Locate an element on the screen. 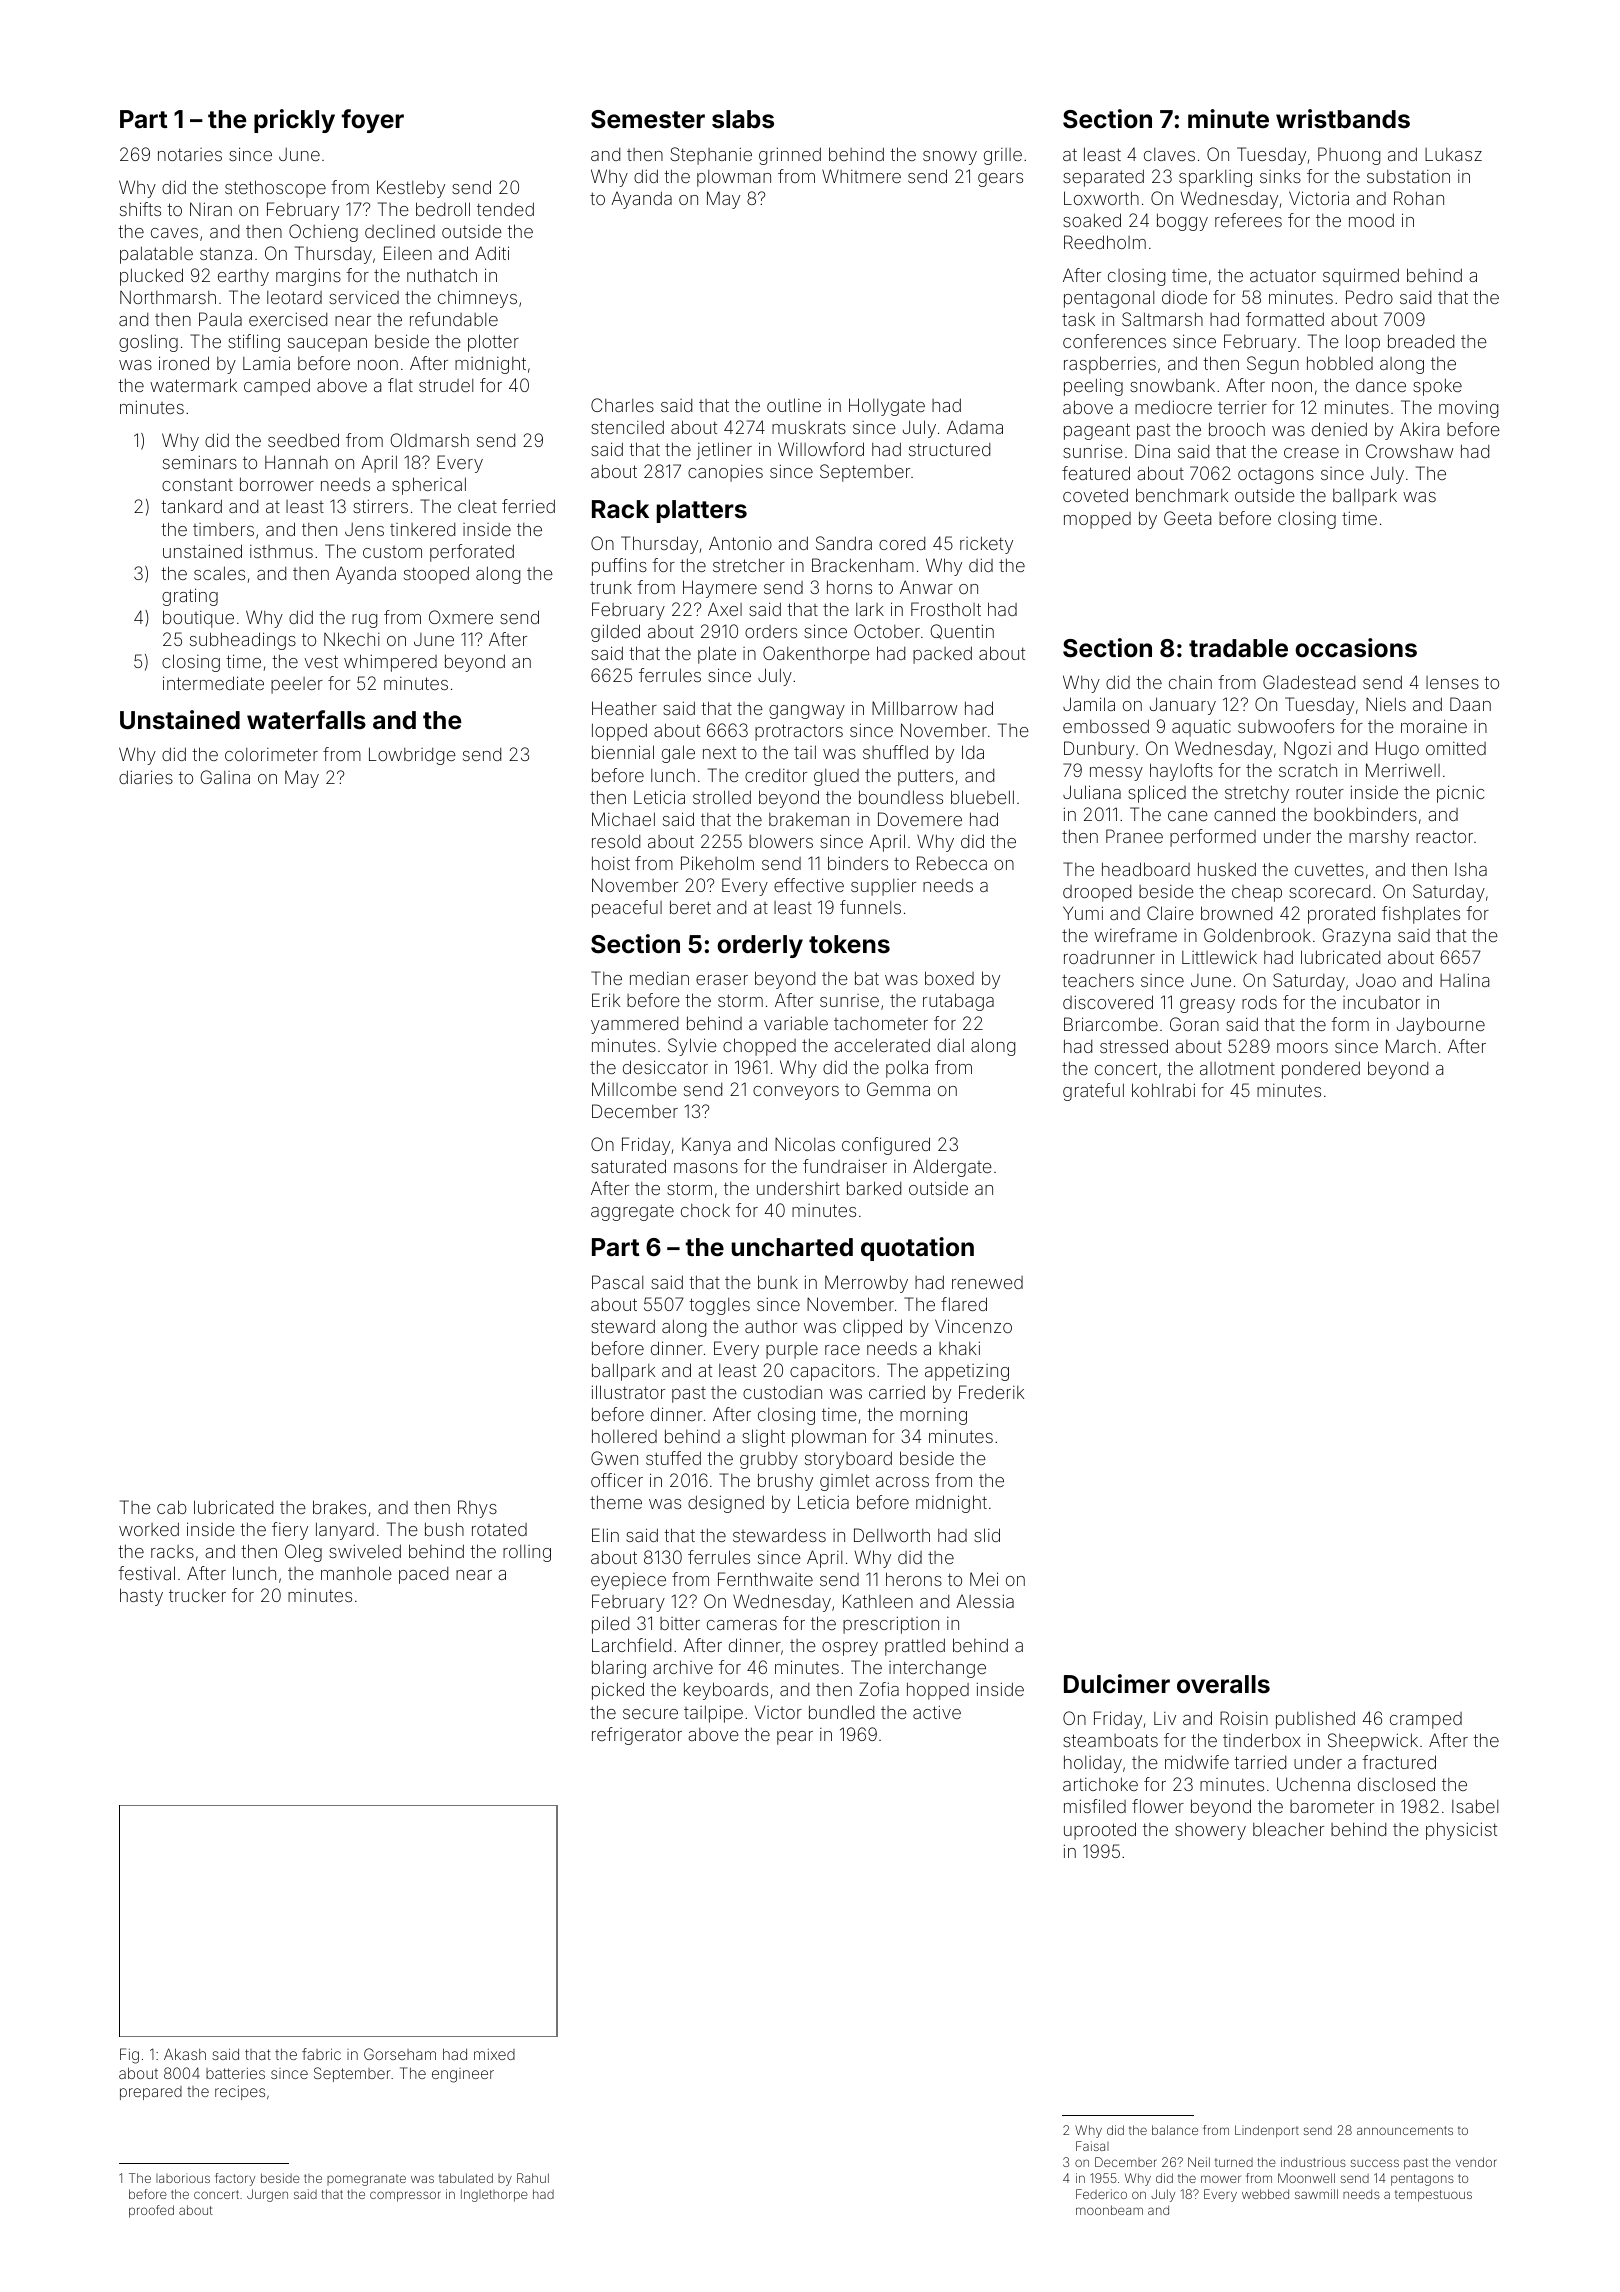  Pascal is located at coordinates (617, 1282).
